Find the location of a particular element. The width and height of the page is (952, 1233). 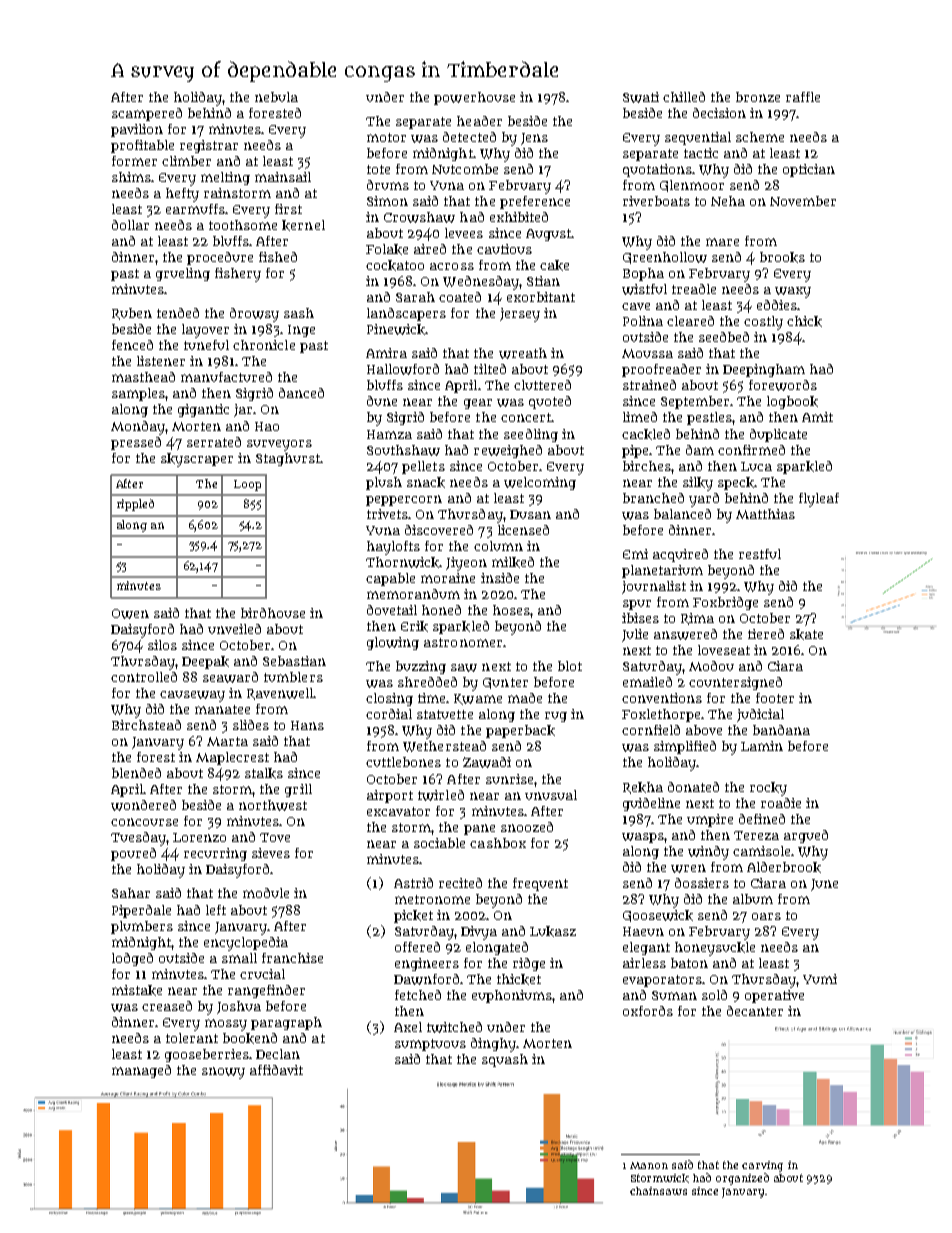

blended is located at coordinates (136, 773).
